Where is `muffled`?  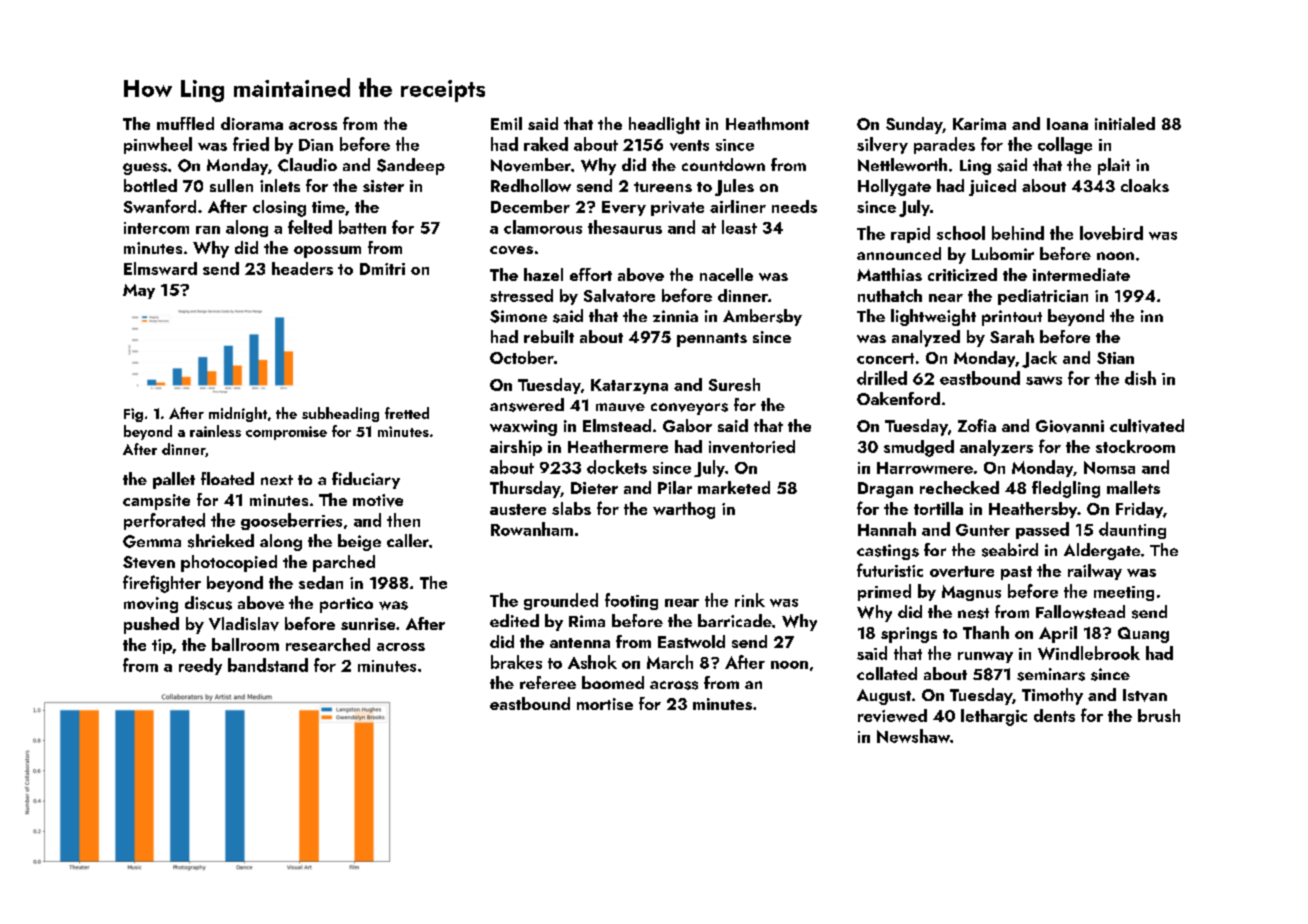
muffled is located at coordinates (185, 123).
